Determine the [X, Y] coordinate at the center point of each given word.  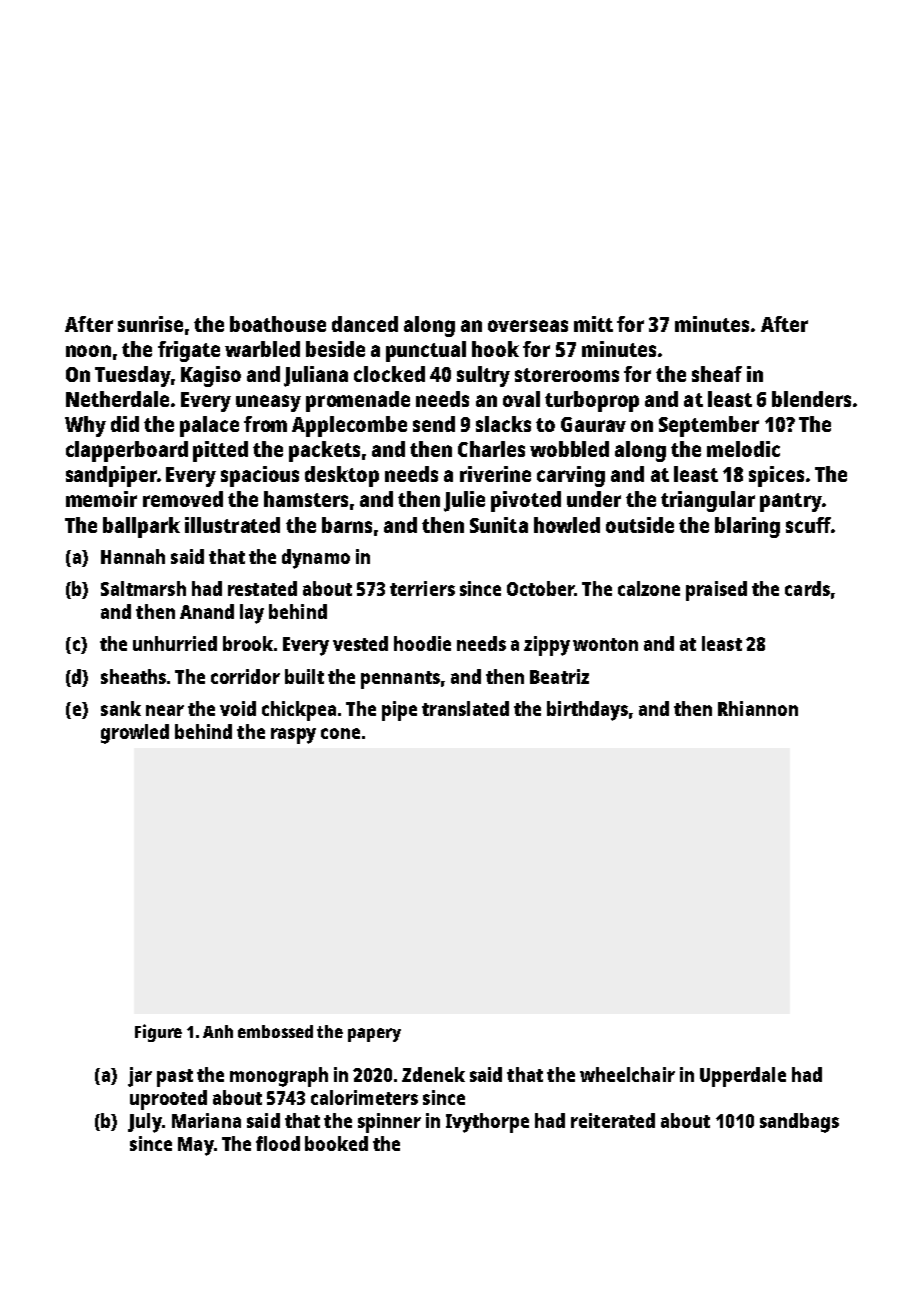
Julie [464, 501]
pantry [791, 502]
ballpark [141, 527]
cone [340, 733]
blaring [747, 527]
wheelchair [627, 1074]
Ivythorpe [487, 1123]
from [265, 424]
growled [135, 734]
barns [347, 525]
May [196, 1146]
